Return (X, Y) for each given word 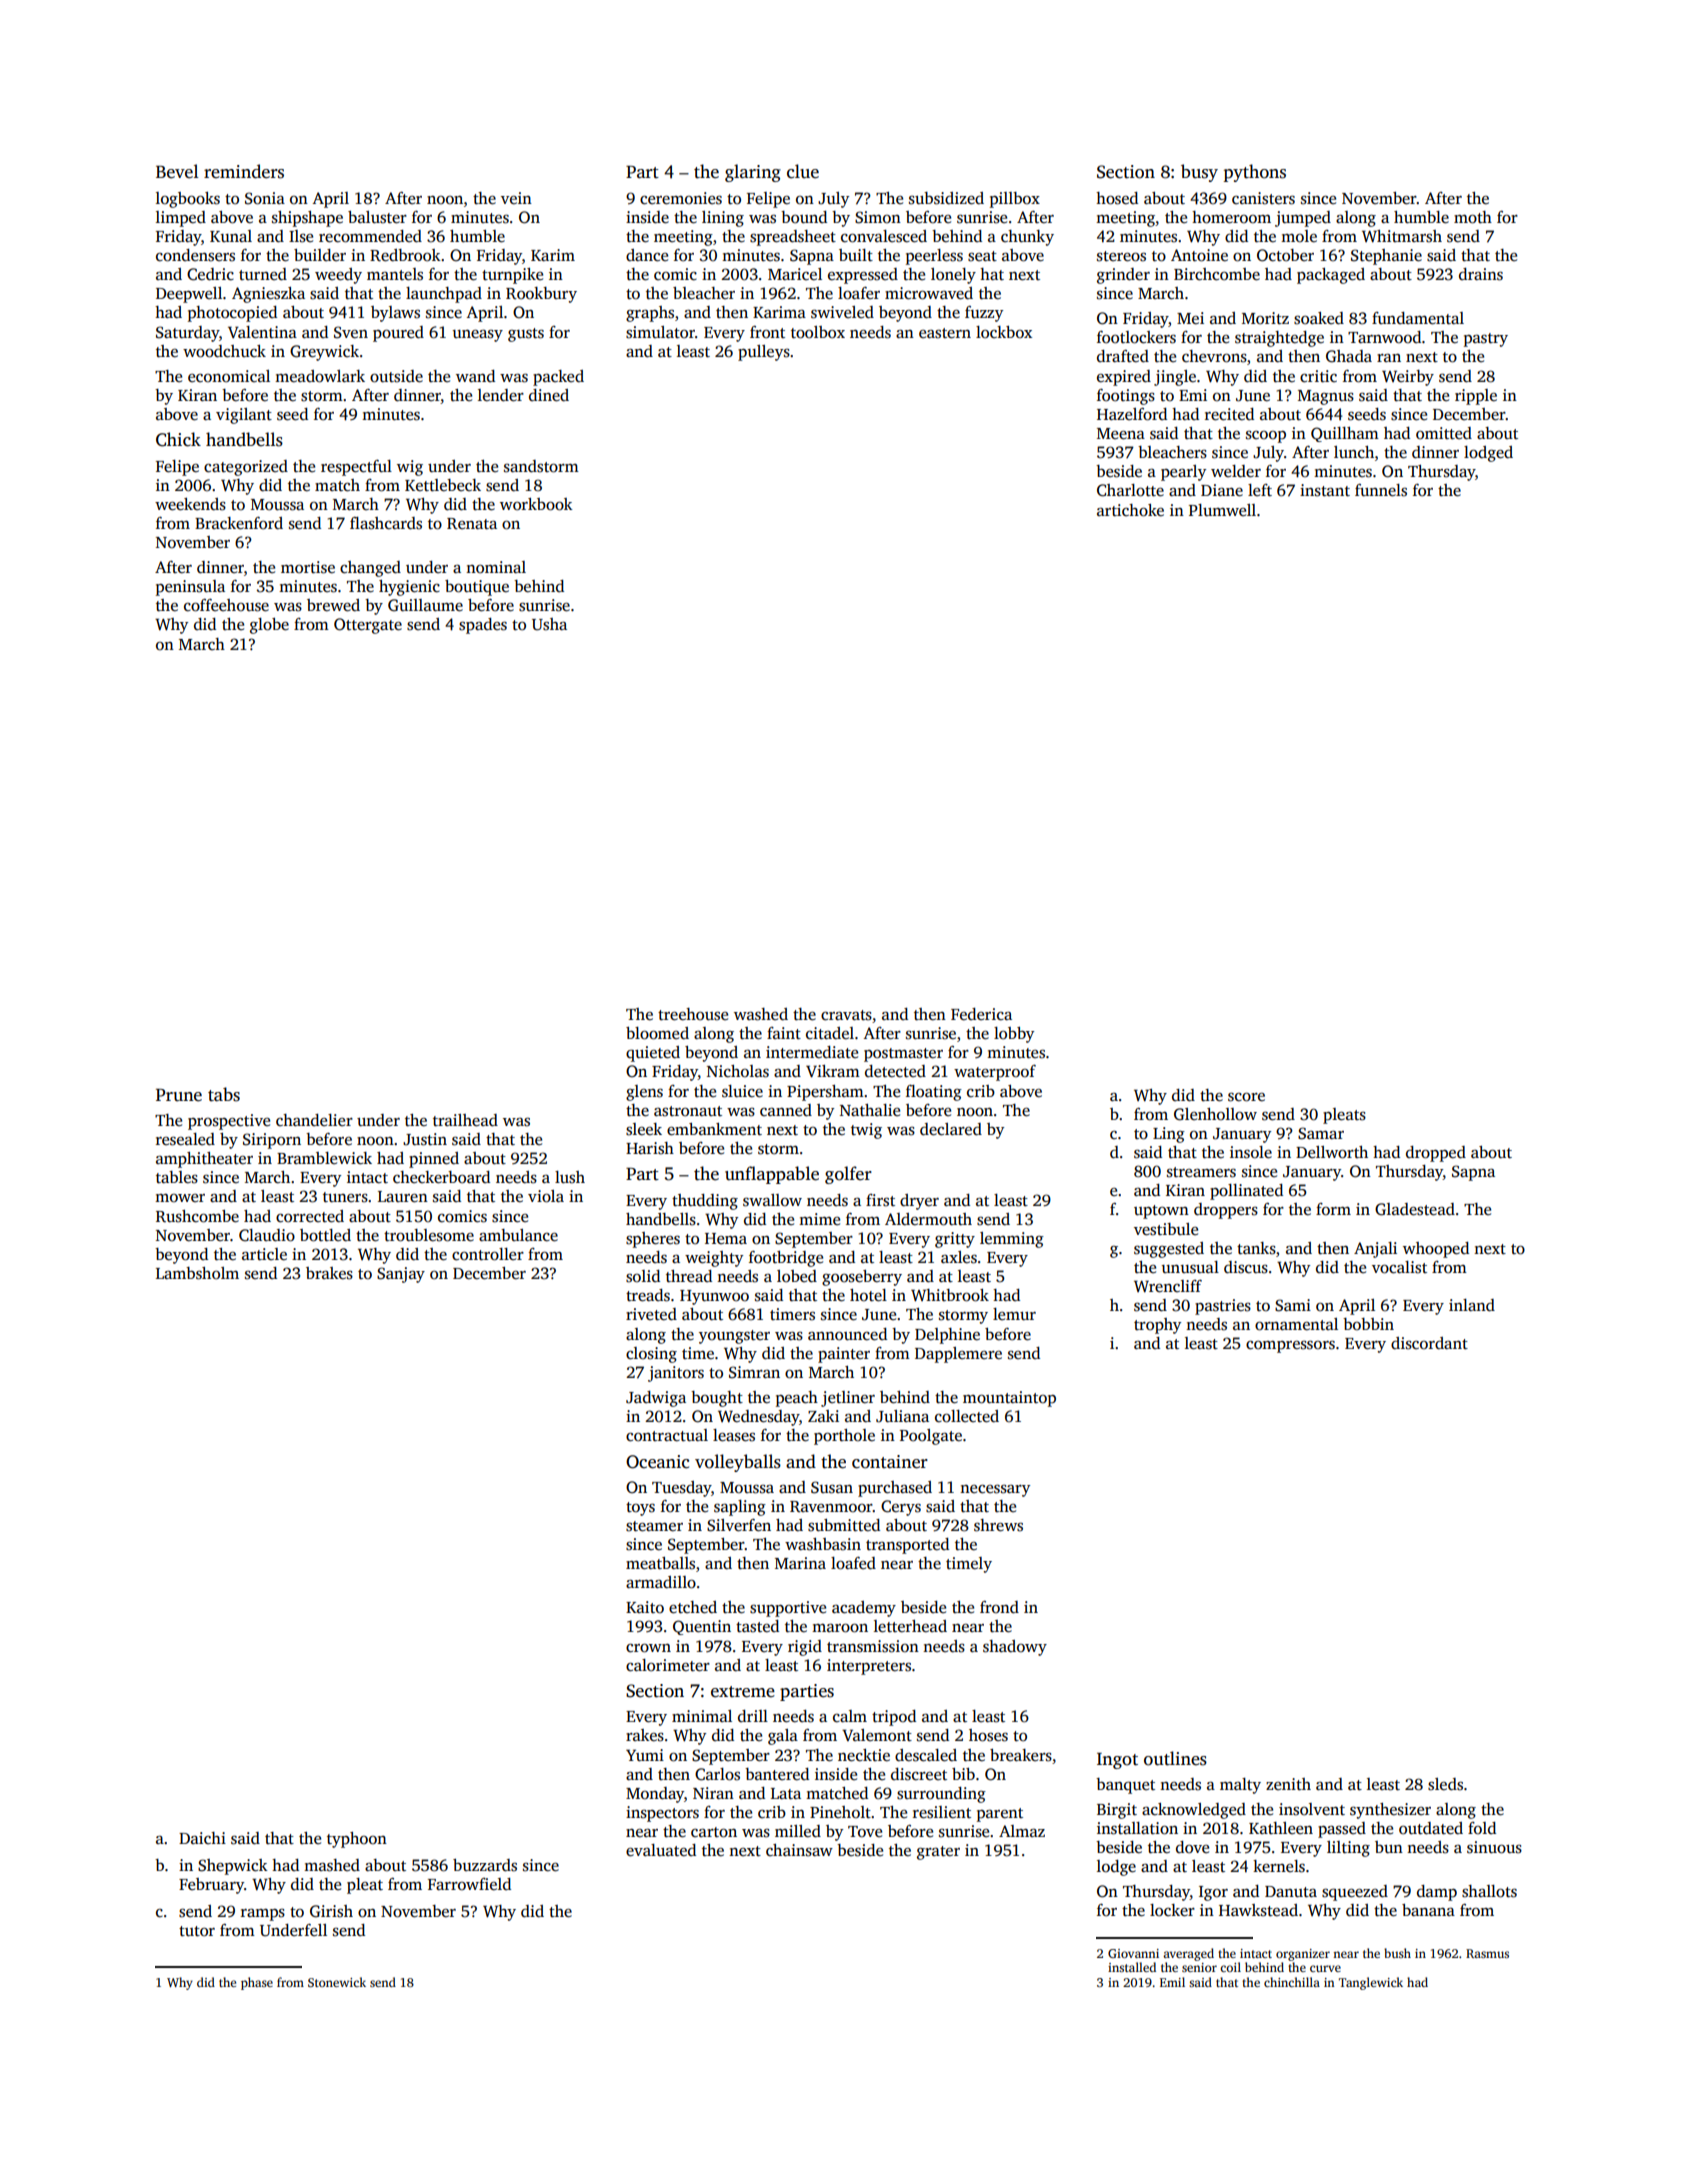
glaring (753, 173)
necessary (995, 1490)
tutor (197, 1931)
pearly (1183, 473)
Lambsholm (197, 1273)
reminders (244, 171)
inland (1472, 1305)
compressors (1290, 1346)
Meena (1121, 434)
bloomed (657, 1033)
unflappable (772, 1175)
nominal (496, 567)
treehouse (693, 1014)
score (1246, 1097)
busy (1199, 173)
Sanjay (401, 1275)
